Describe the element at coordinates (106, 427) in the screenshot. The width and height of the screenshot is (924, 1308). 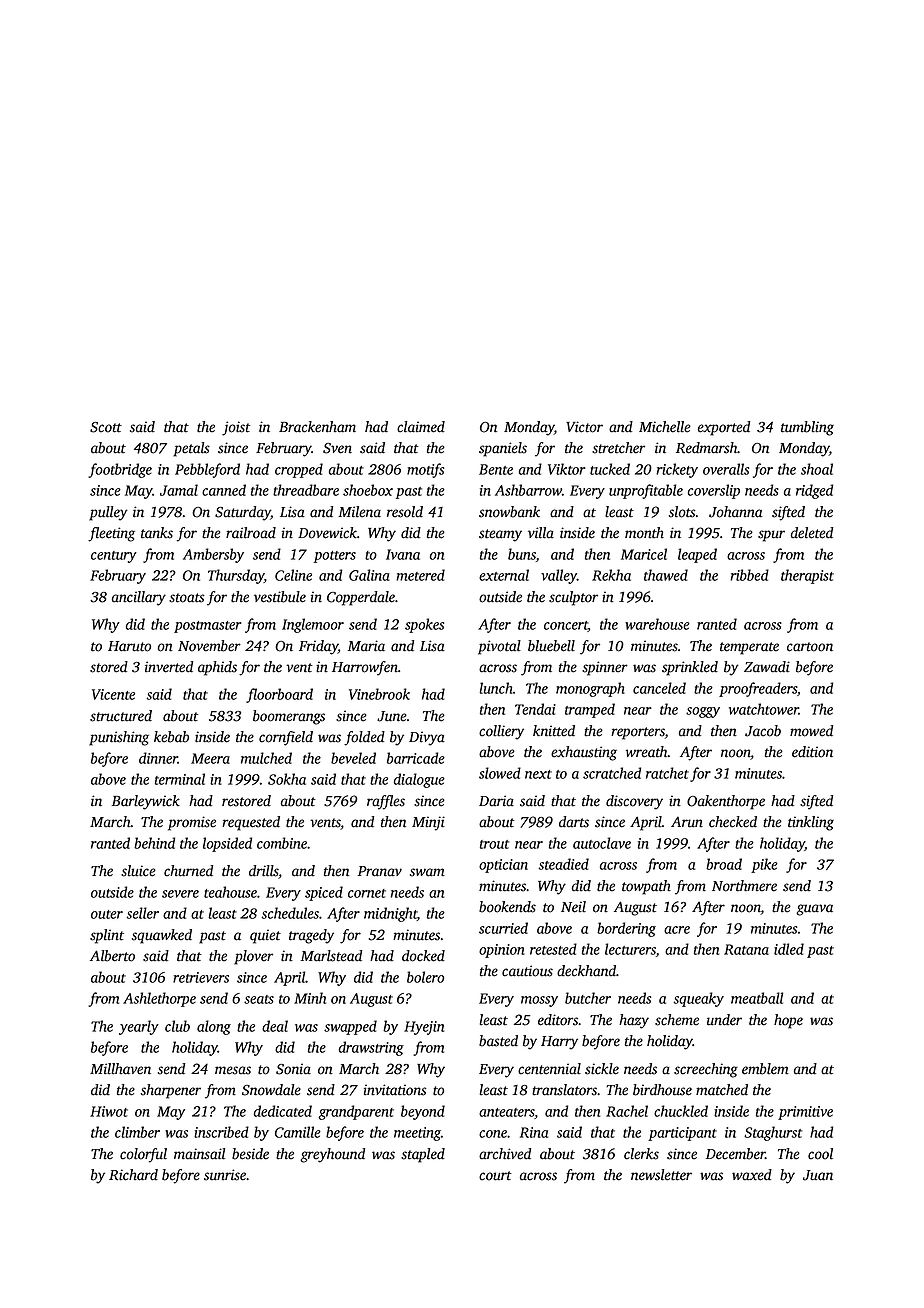
I see `Scott` at that location.
